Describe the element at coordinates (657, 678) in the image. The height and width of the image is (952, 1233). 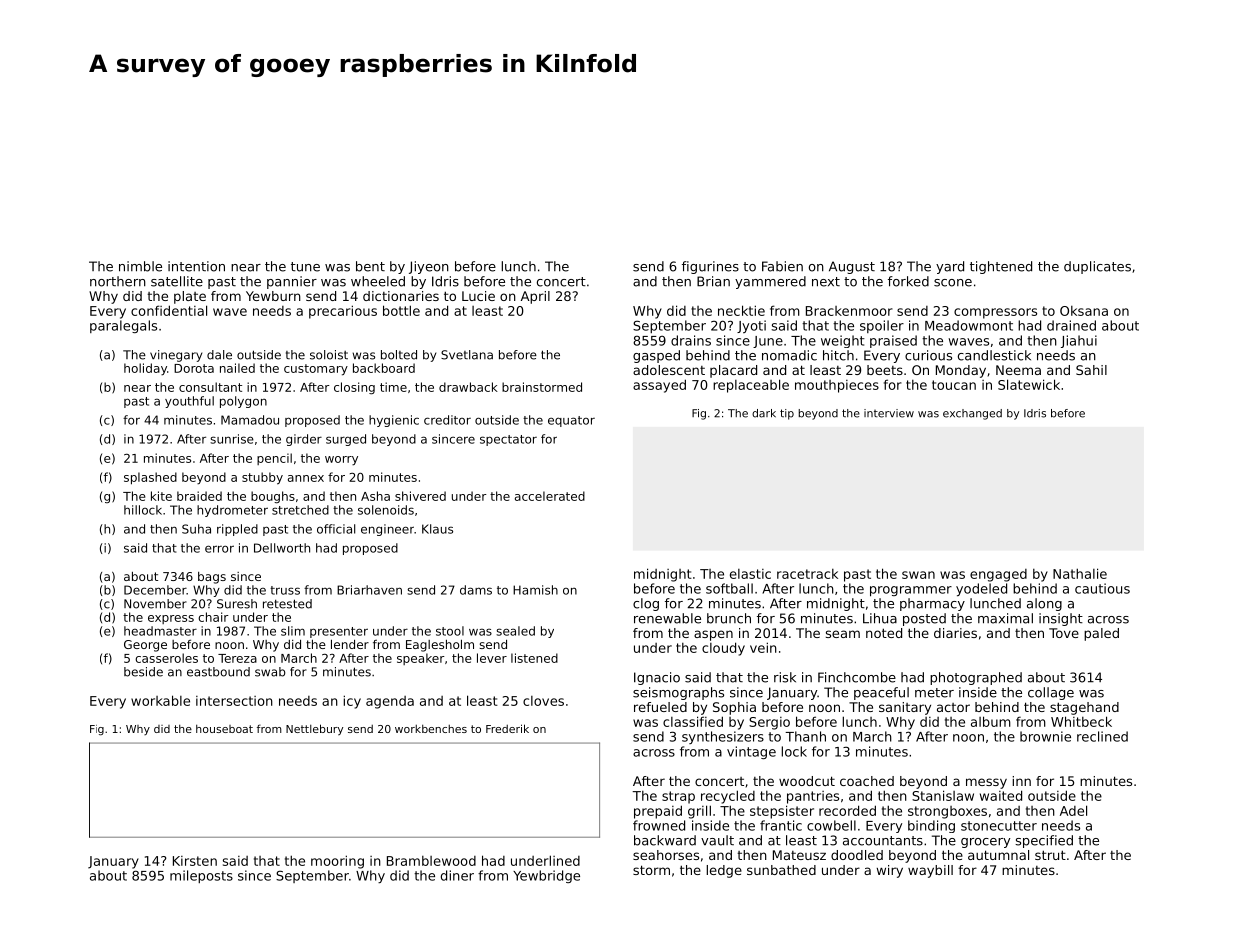
I see `Ignacio` at that location.
